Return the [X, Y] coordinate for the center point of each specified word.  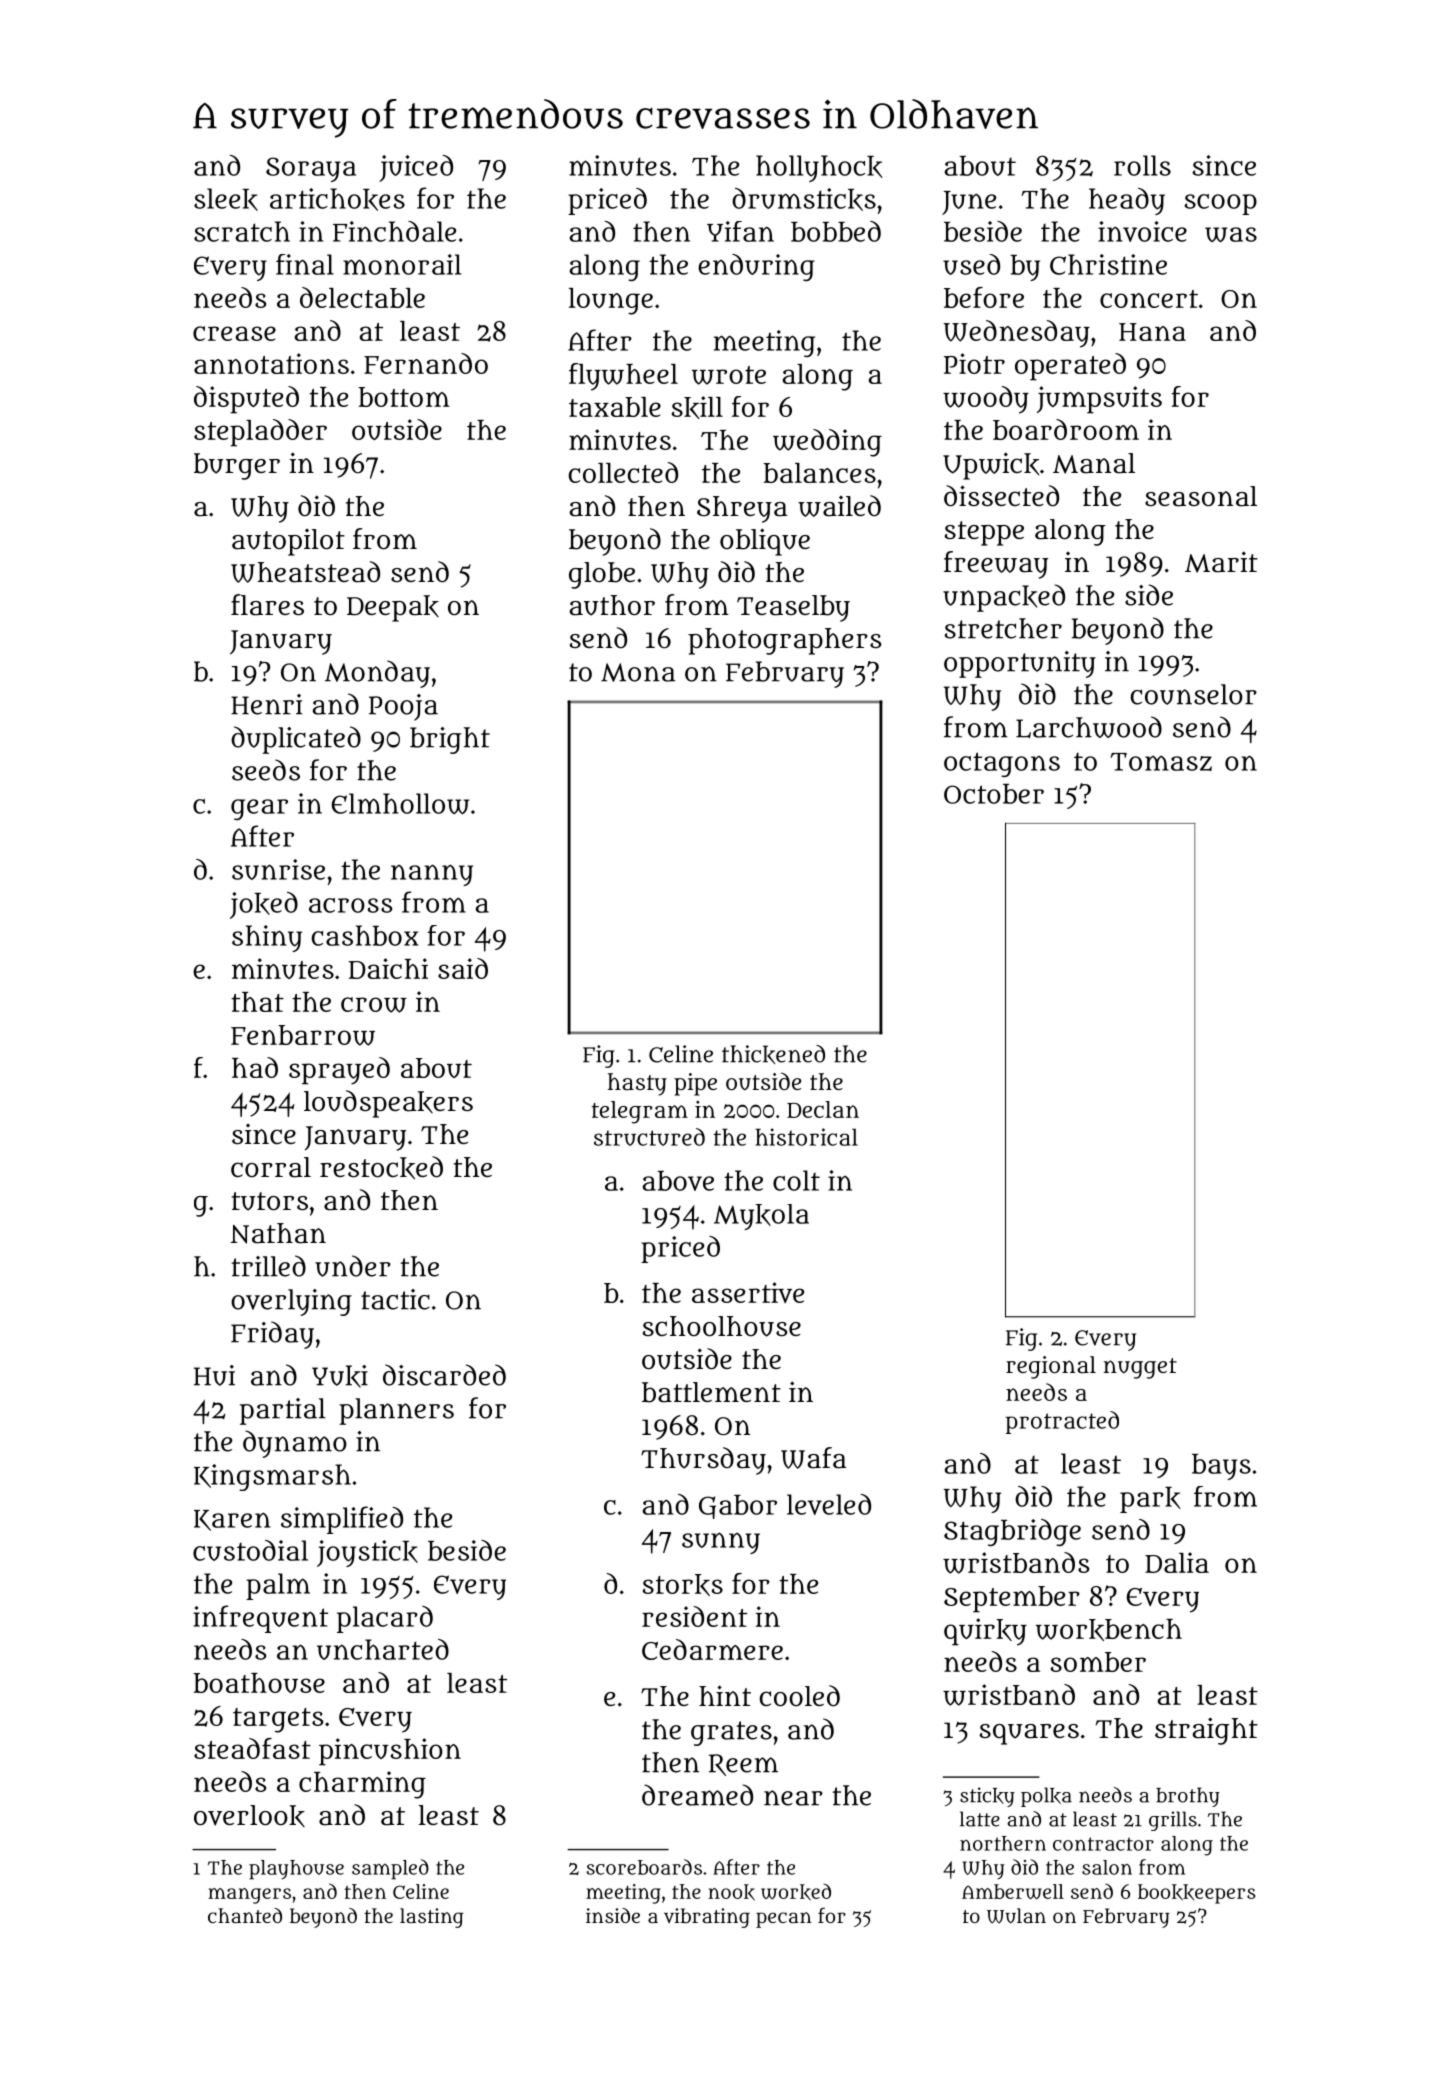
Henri [266, 704]
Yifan [740, 231]
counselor [1194, 694]
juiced [416, 168]
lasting [432, 1918]
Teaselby [793, 608]
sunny [721, 1543]
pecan [784, 1920]
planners [396, 1411]
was [1231, 235]
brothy [1188, 1797]
